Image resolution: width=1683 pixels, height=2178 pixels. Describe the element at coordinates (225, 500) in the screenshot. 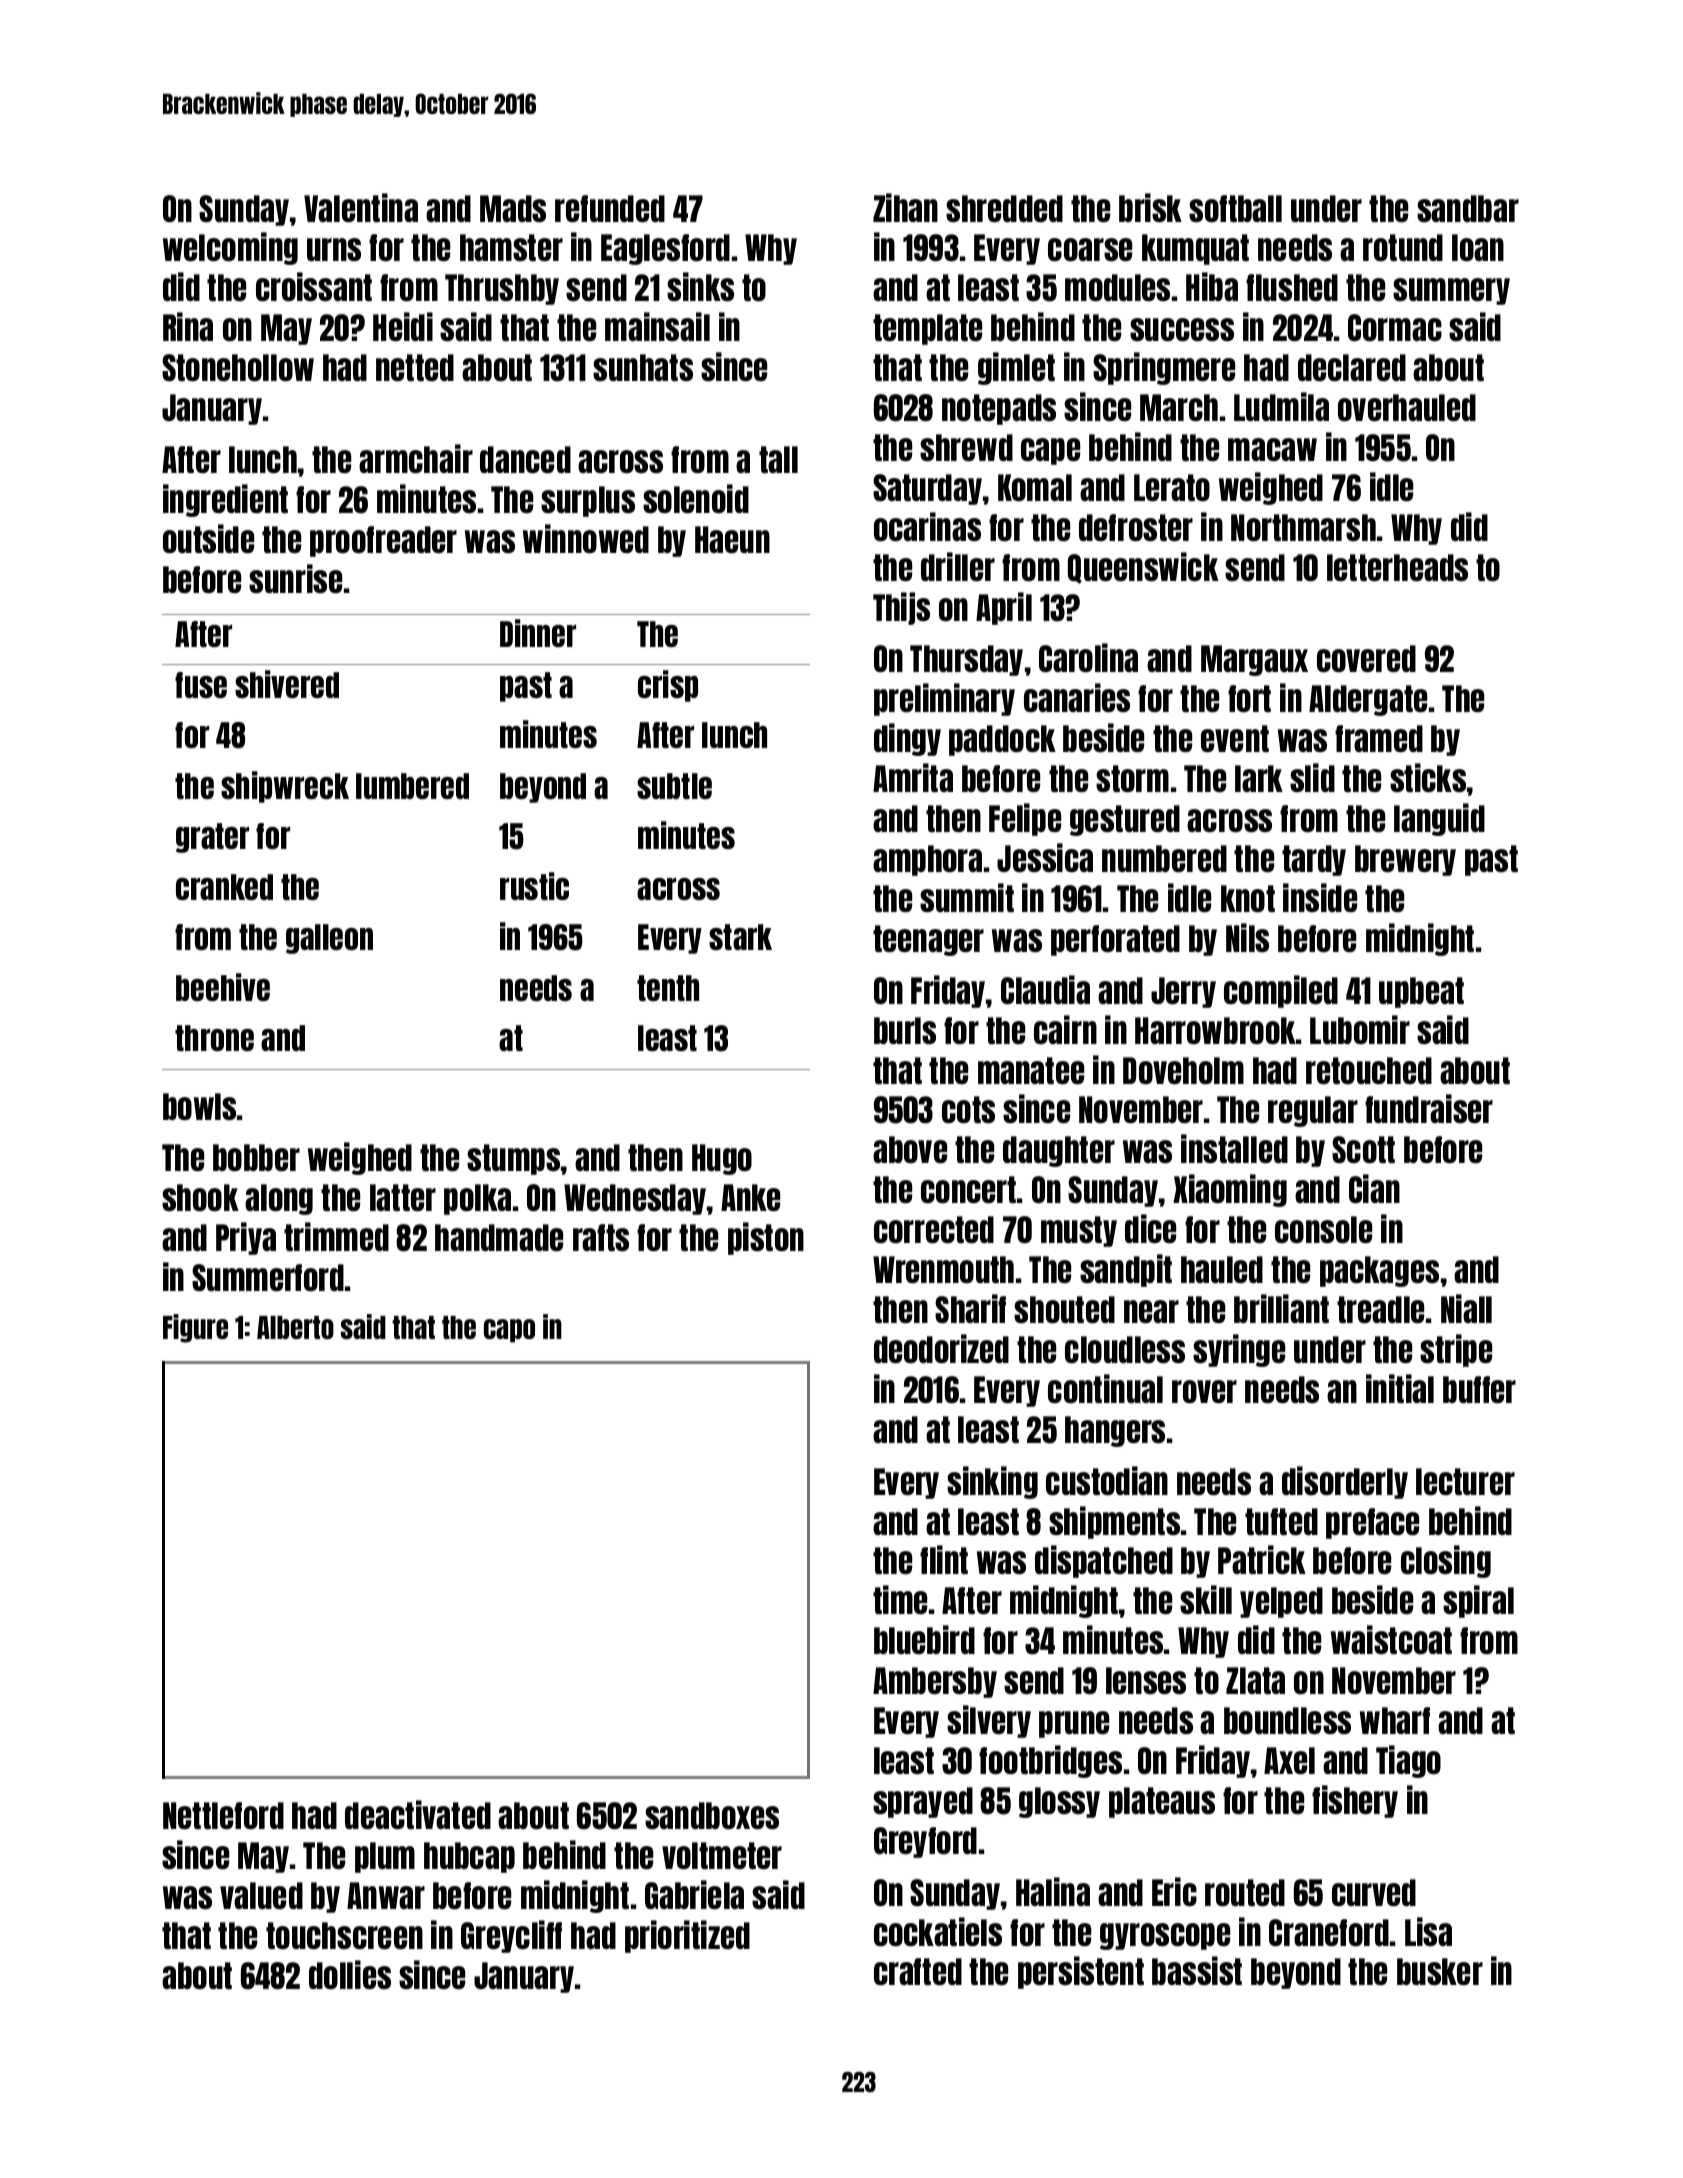

I see `ingredient` at that location.
